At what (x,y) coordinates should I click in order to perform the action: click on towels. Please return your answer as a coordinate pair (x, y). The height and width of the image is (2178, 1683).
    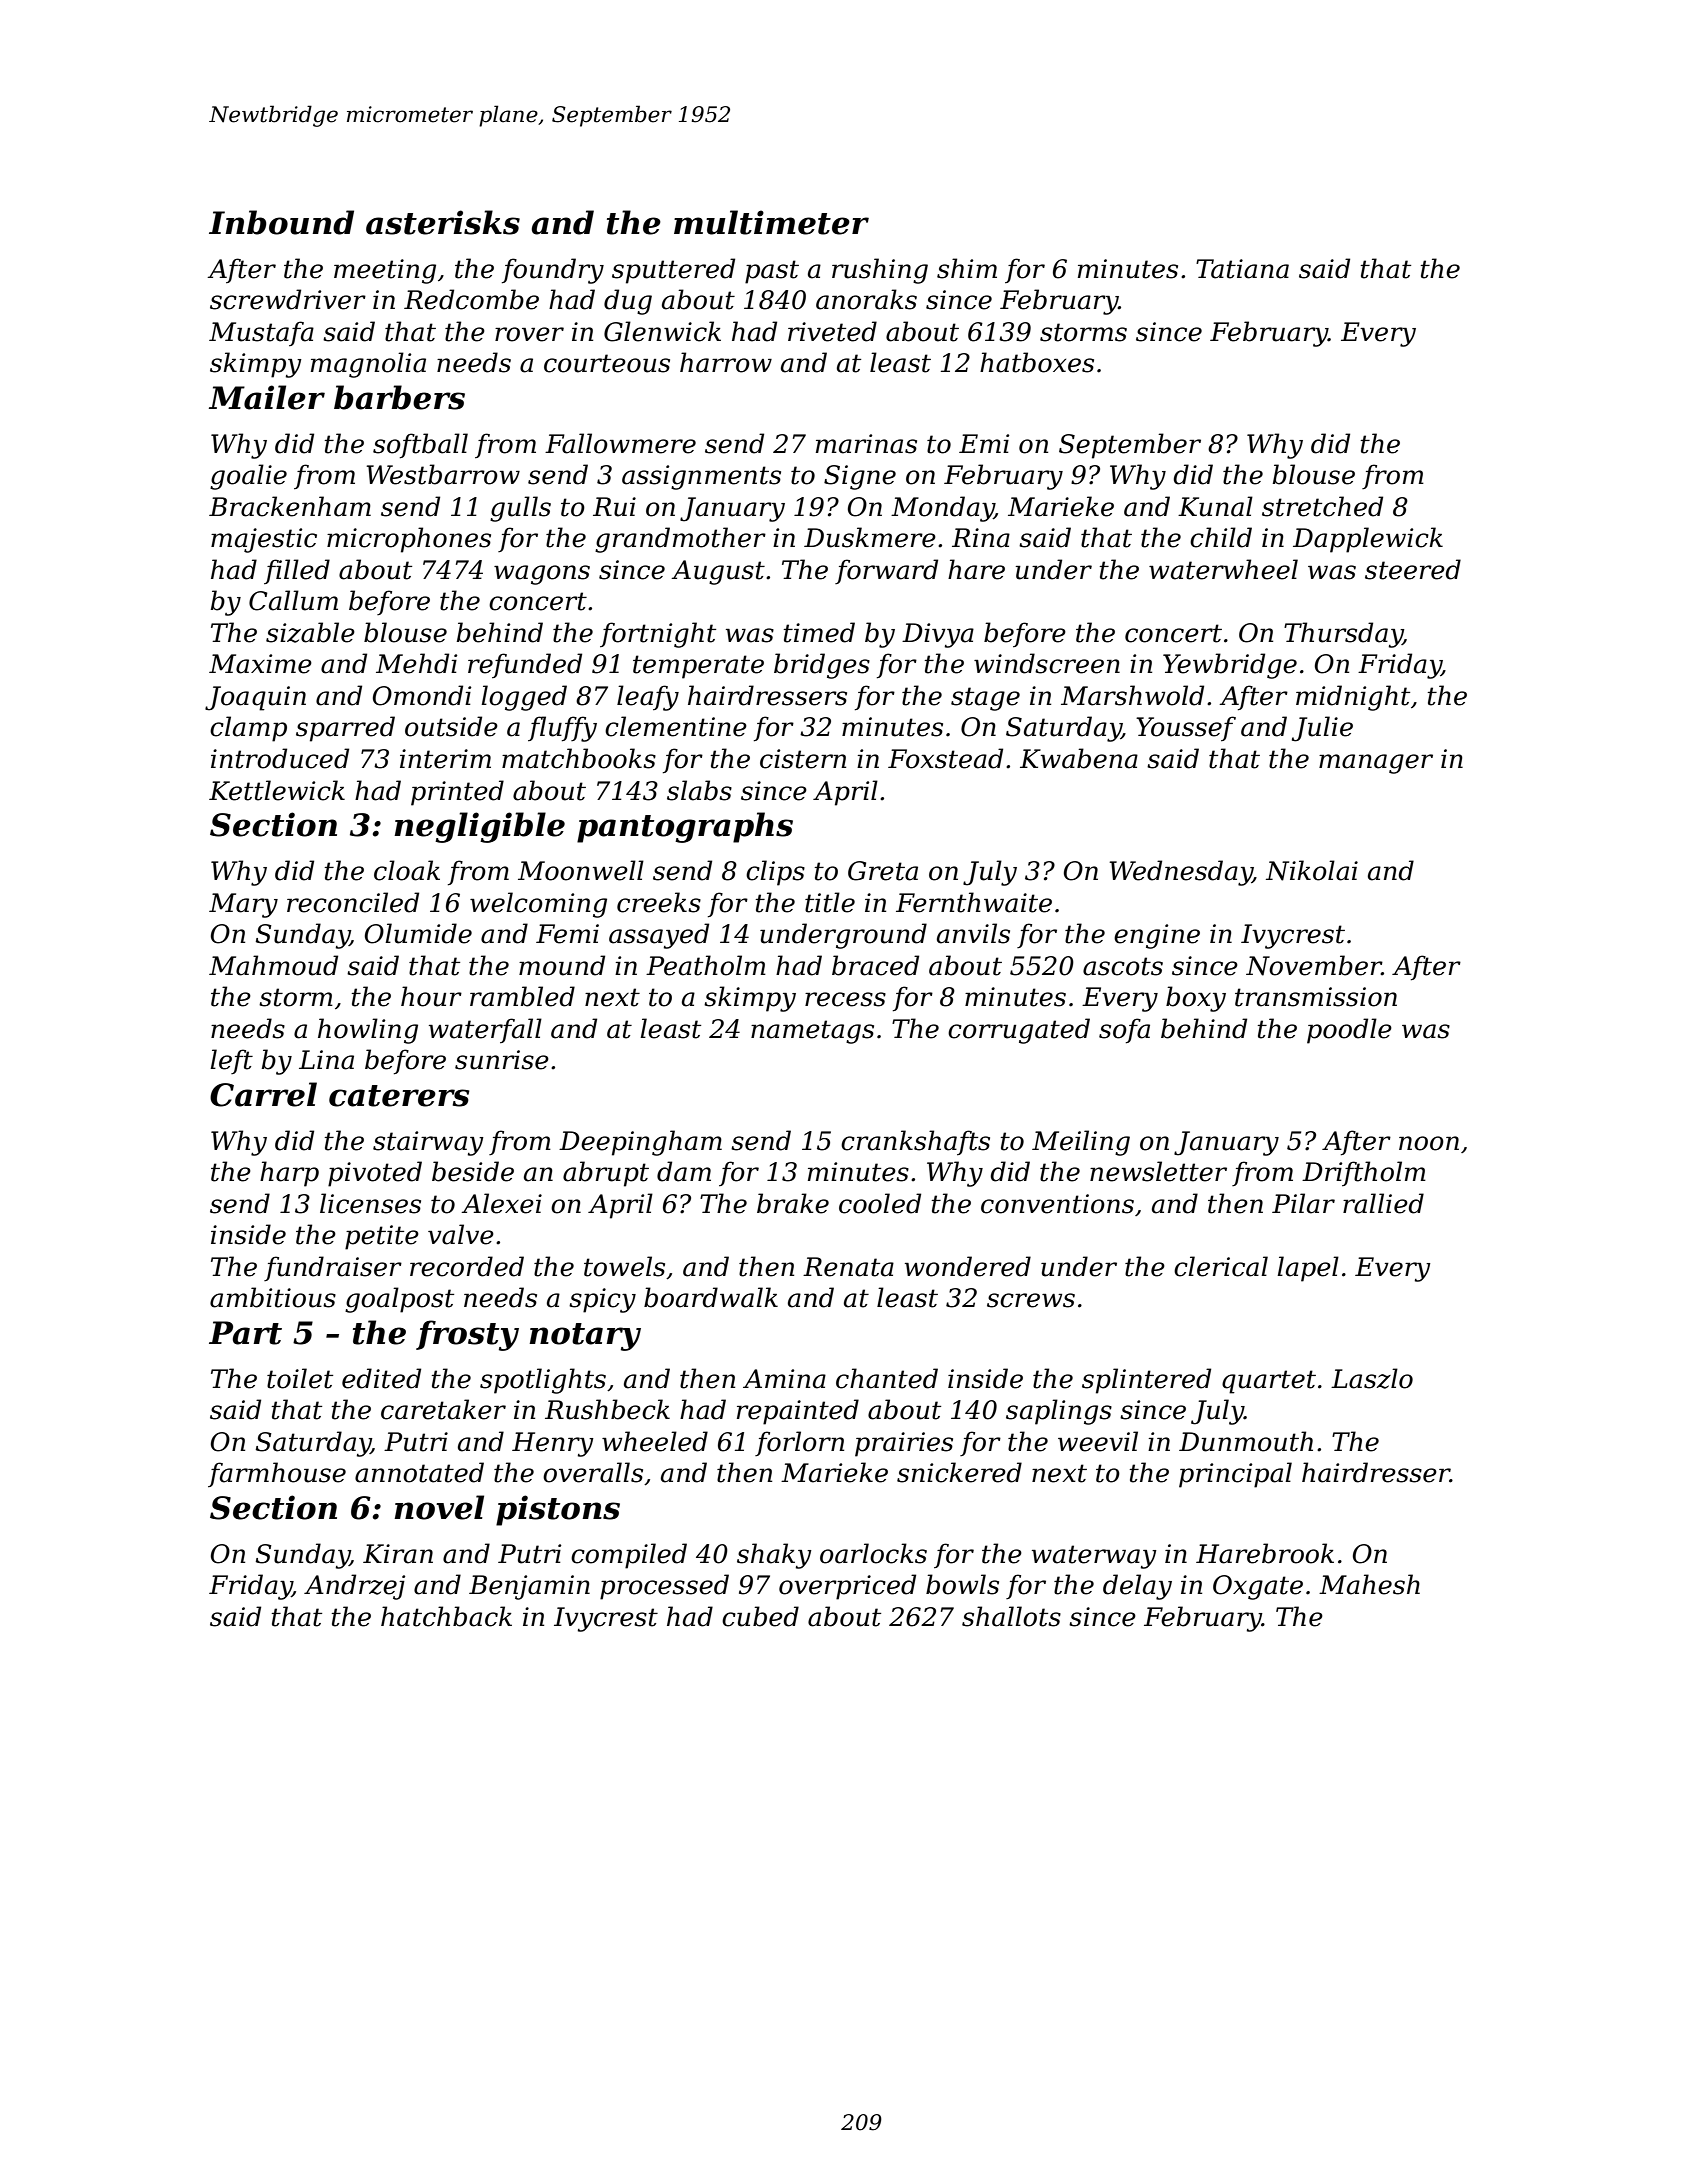
    Looking at the image, I should click on (624, 1266).
